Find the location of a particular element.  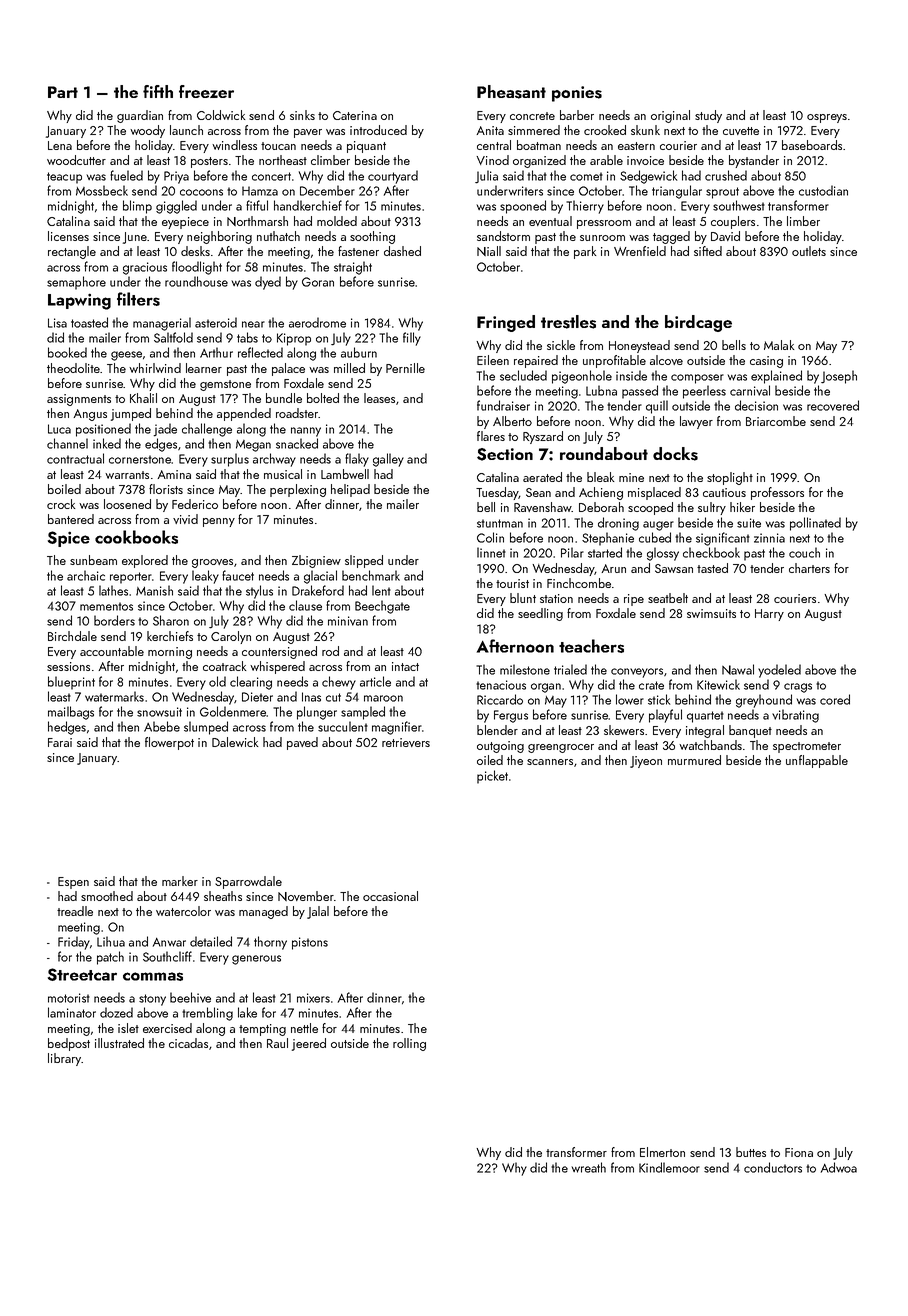

Pheasant is located at coordinates (511, 92).
